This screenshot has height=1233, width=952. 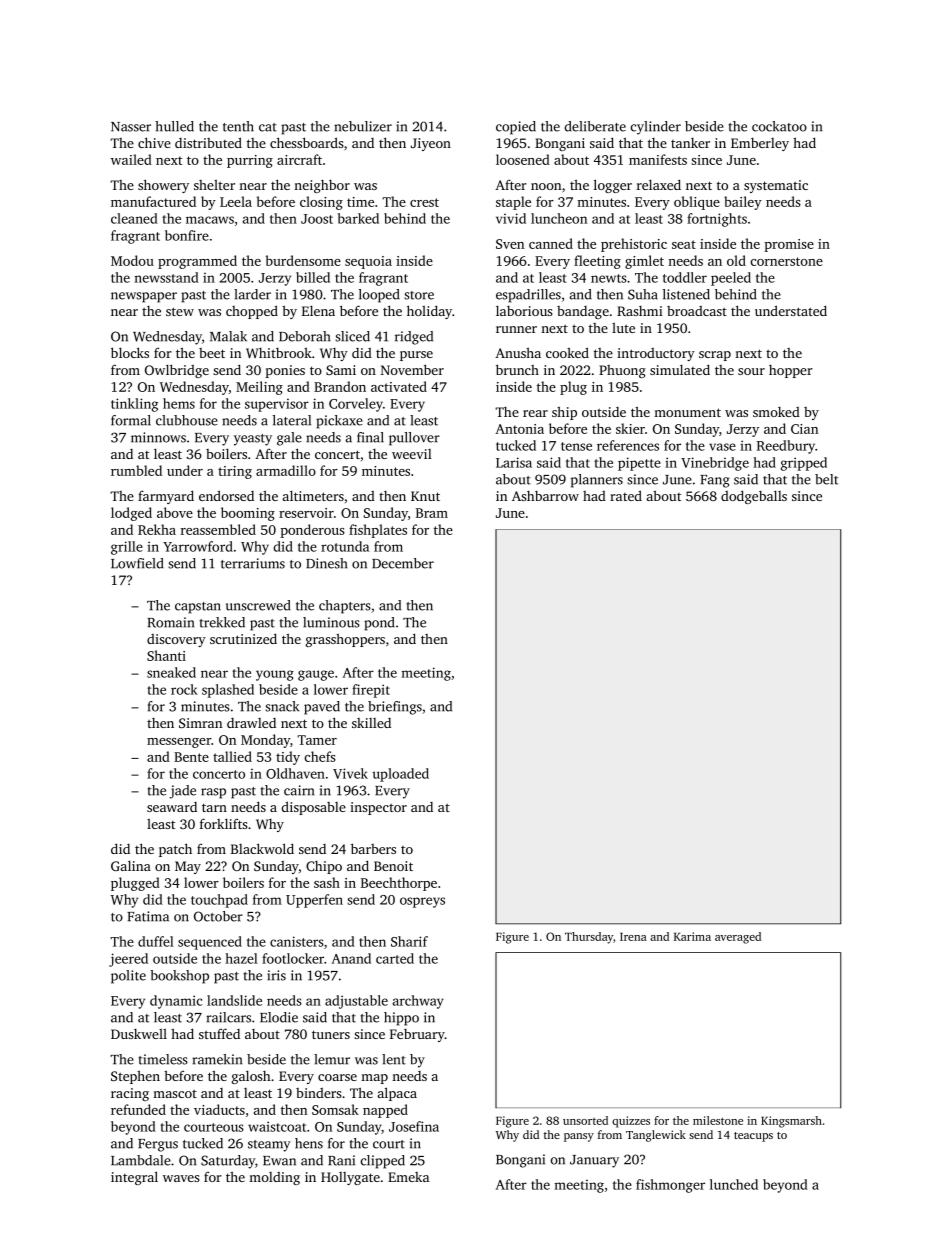 What do you see at coordinates (692, 936) in the screenshot?
I see `Karima` at bounding box center [692, 936].
